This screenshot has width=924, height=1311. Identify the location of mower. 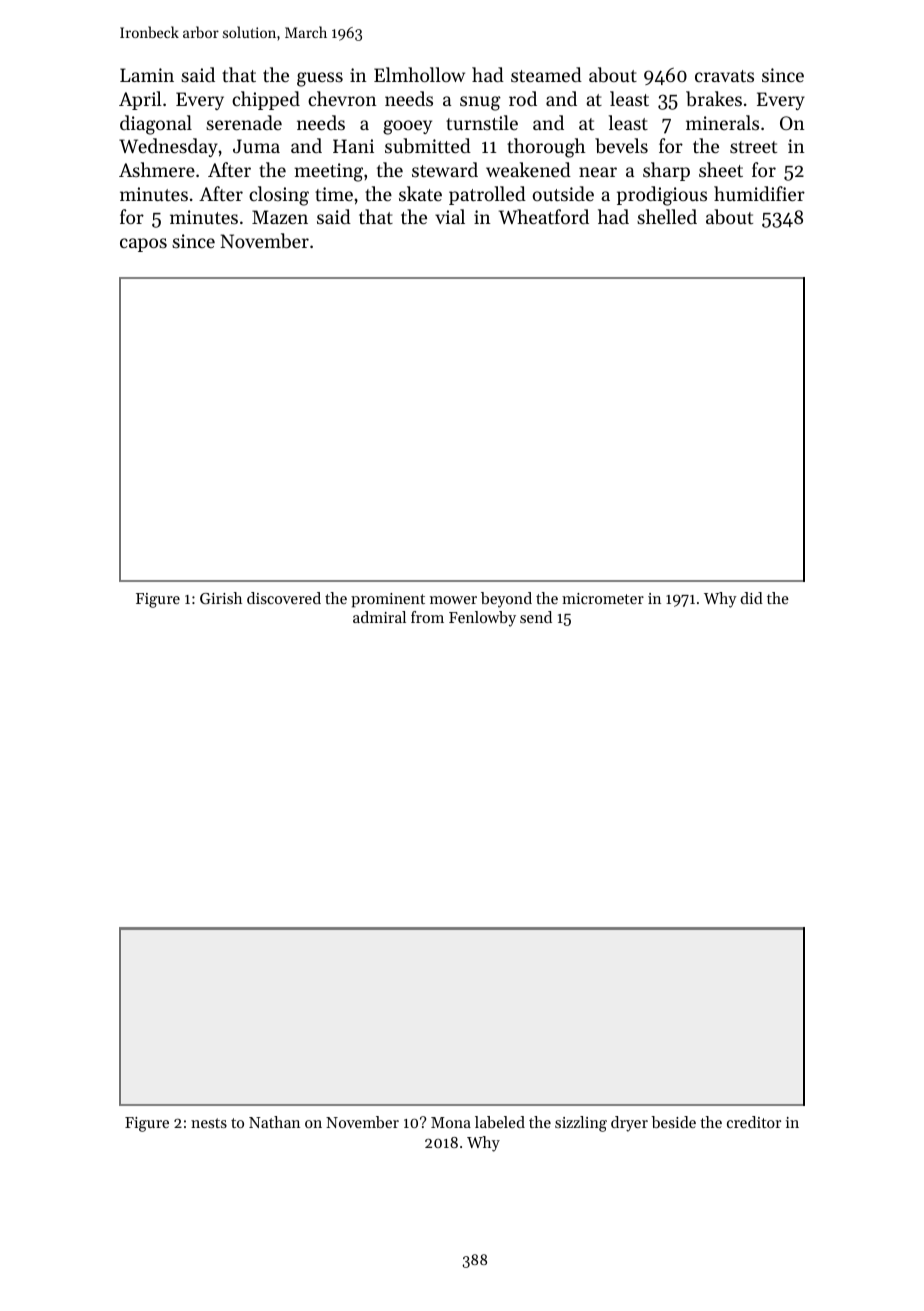
(453, 600).
